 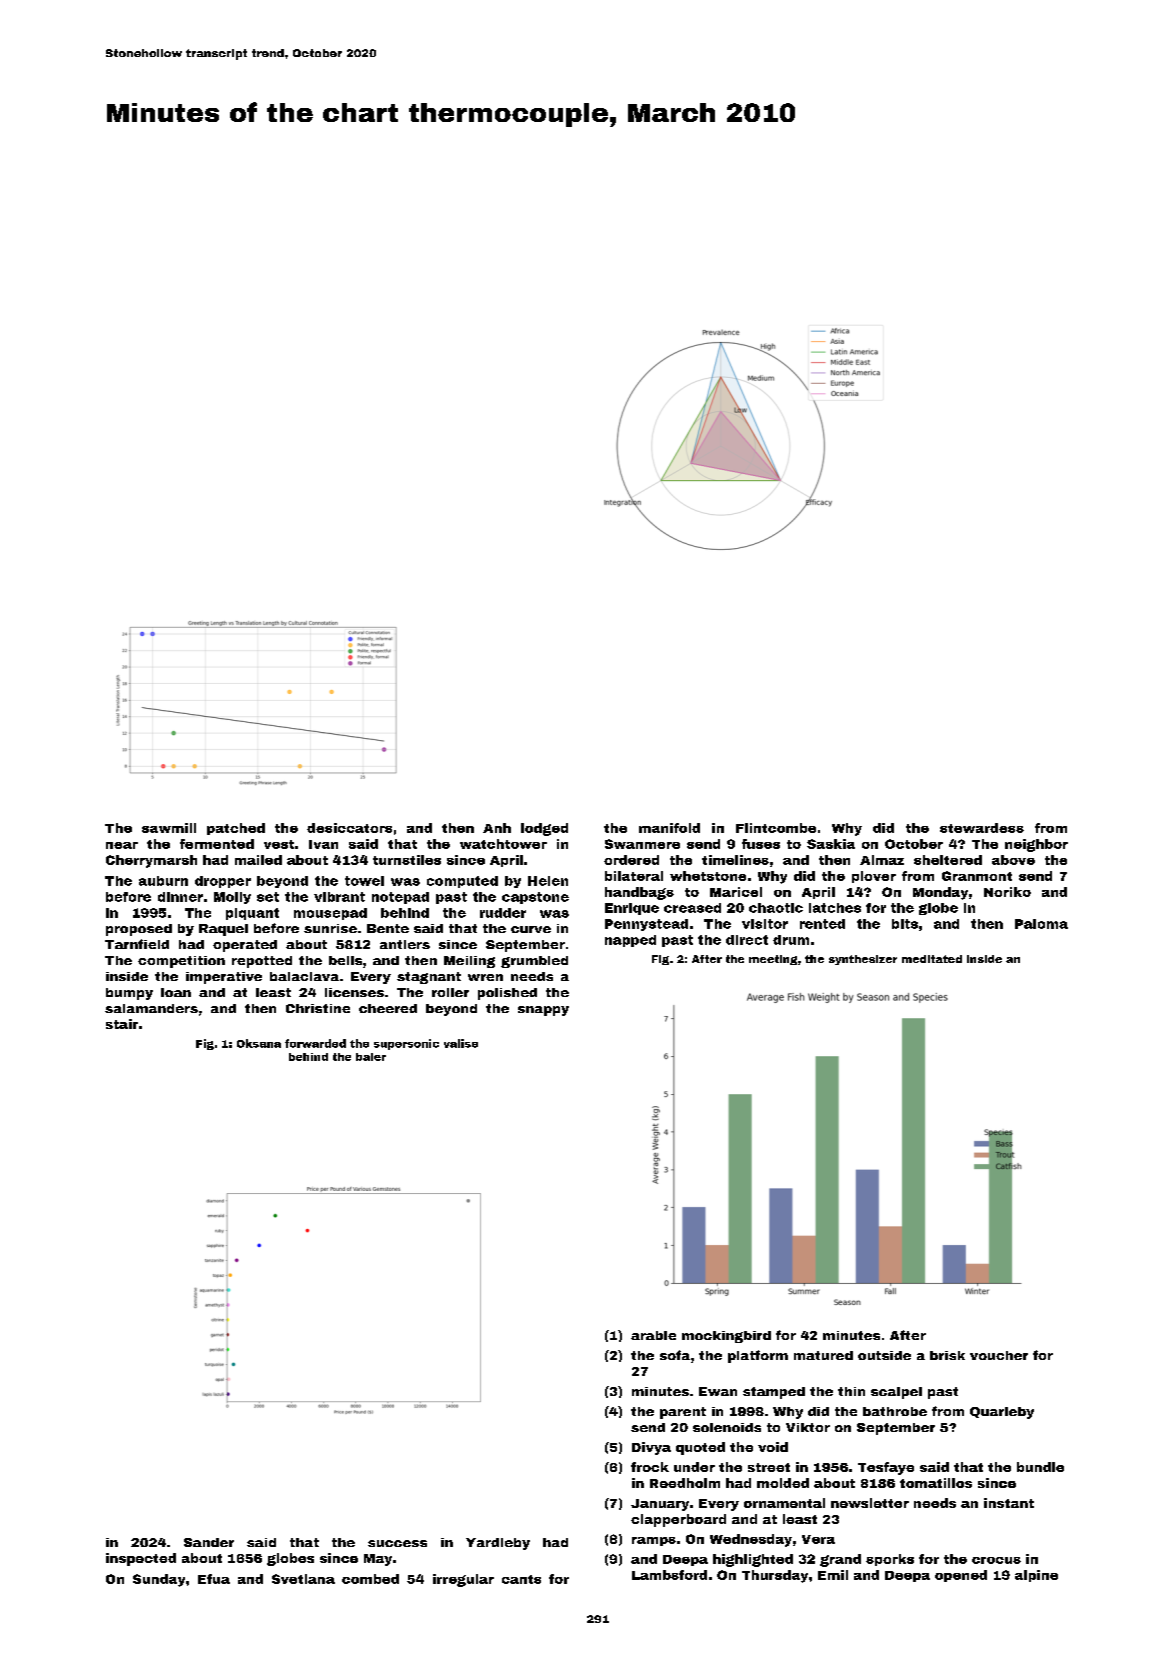 I want to click on arable, so click(x=653, y=1335).
